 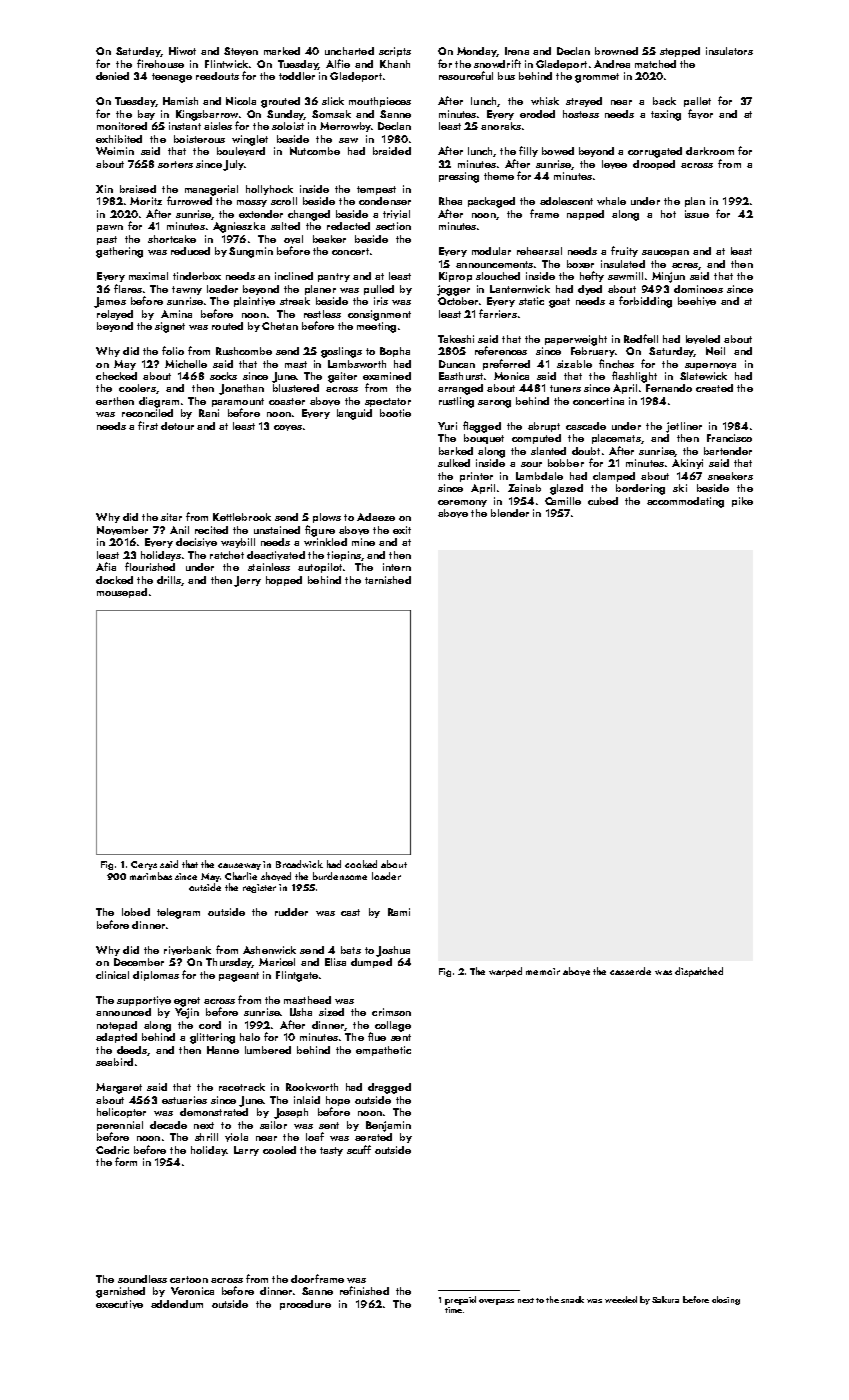 I want to click on marked, so click(x=282, y=51).
